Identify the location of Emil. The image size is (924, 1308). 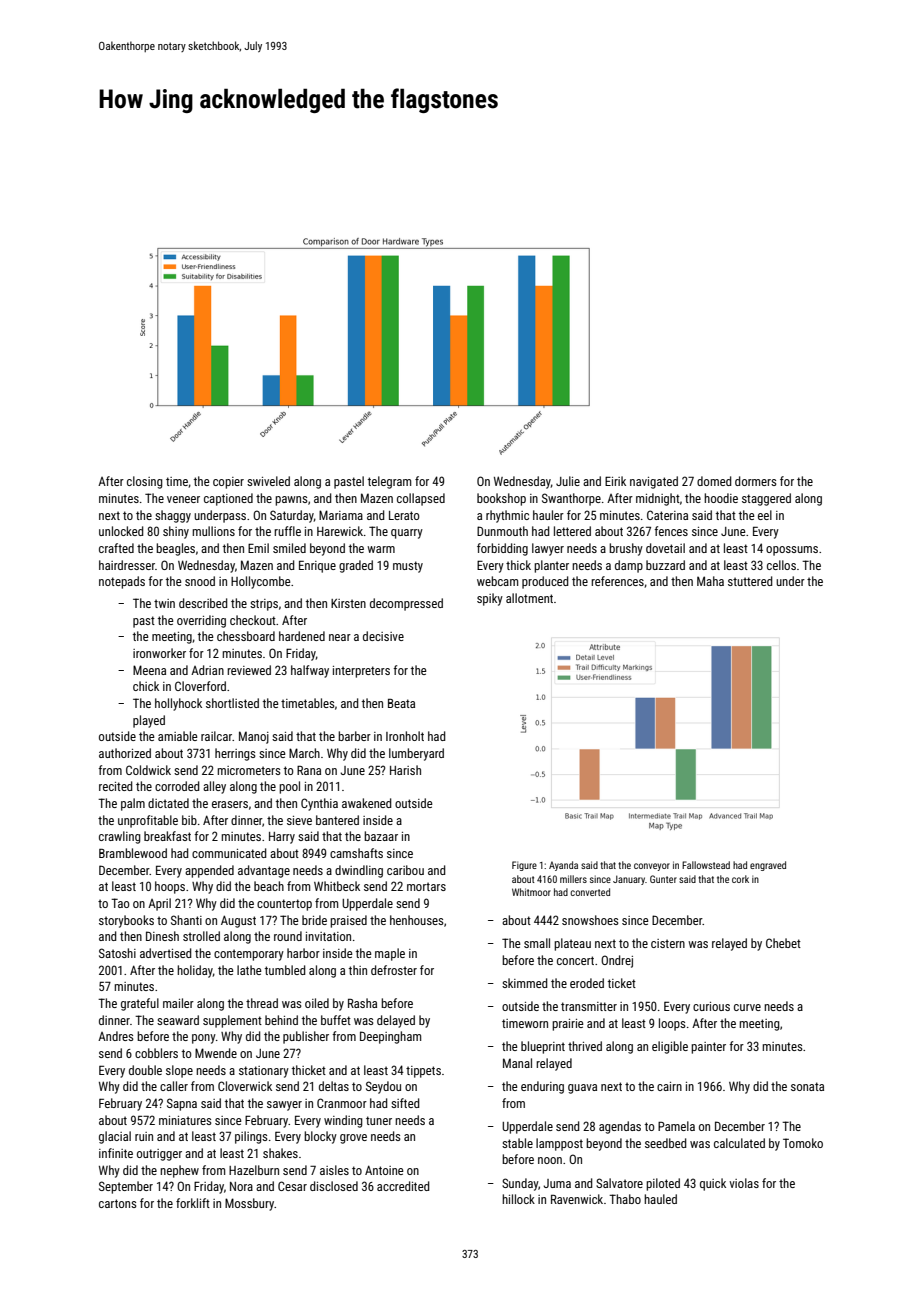
(258, 548).
